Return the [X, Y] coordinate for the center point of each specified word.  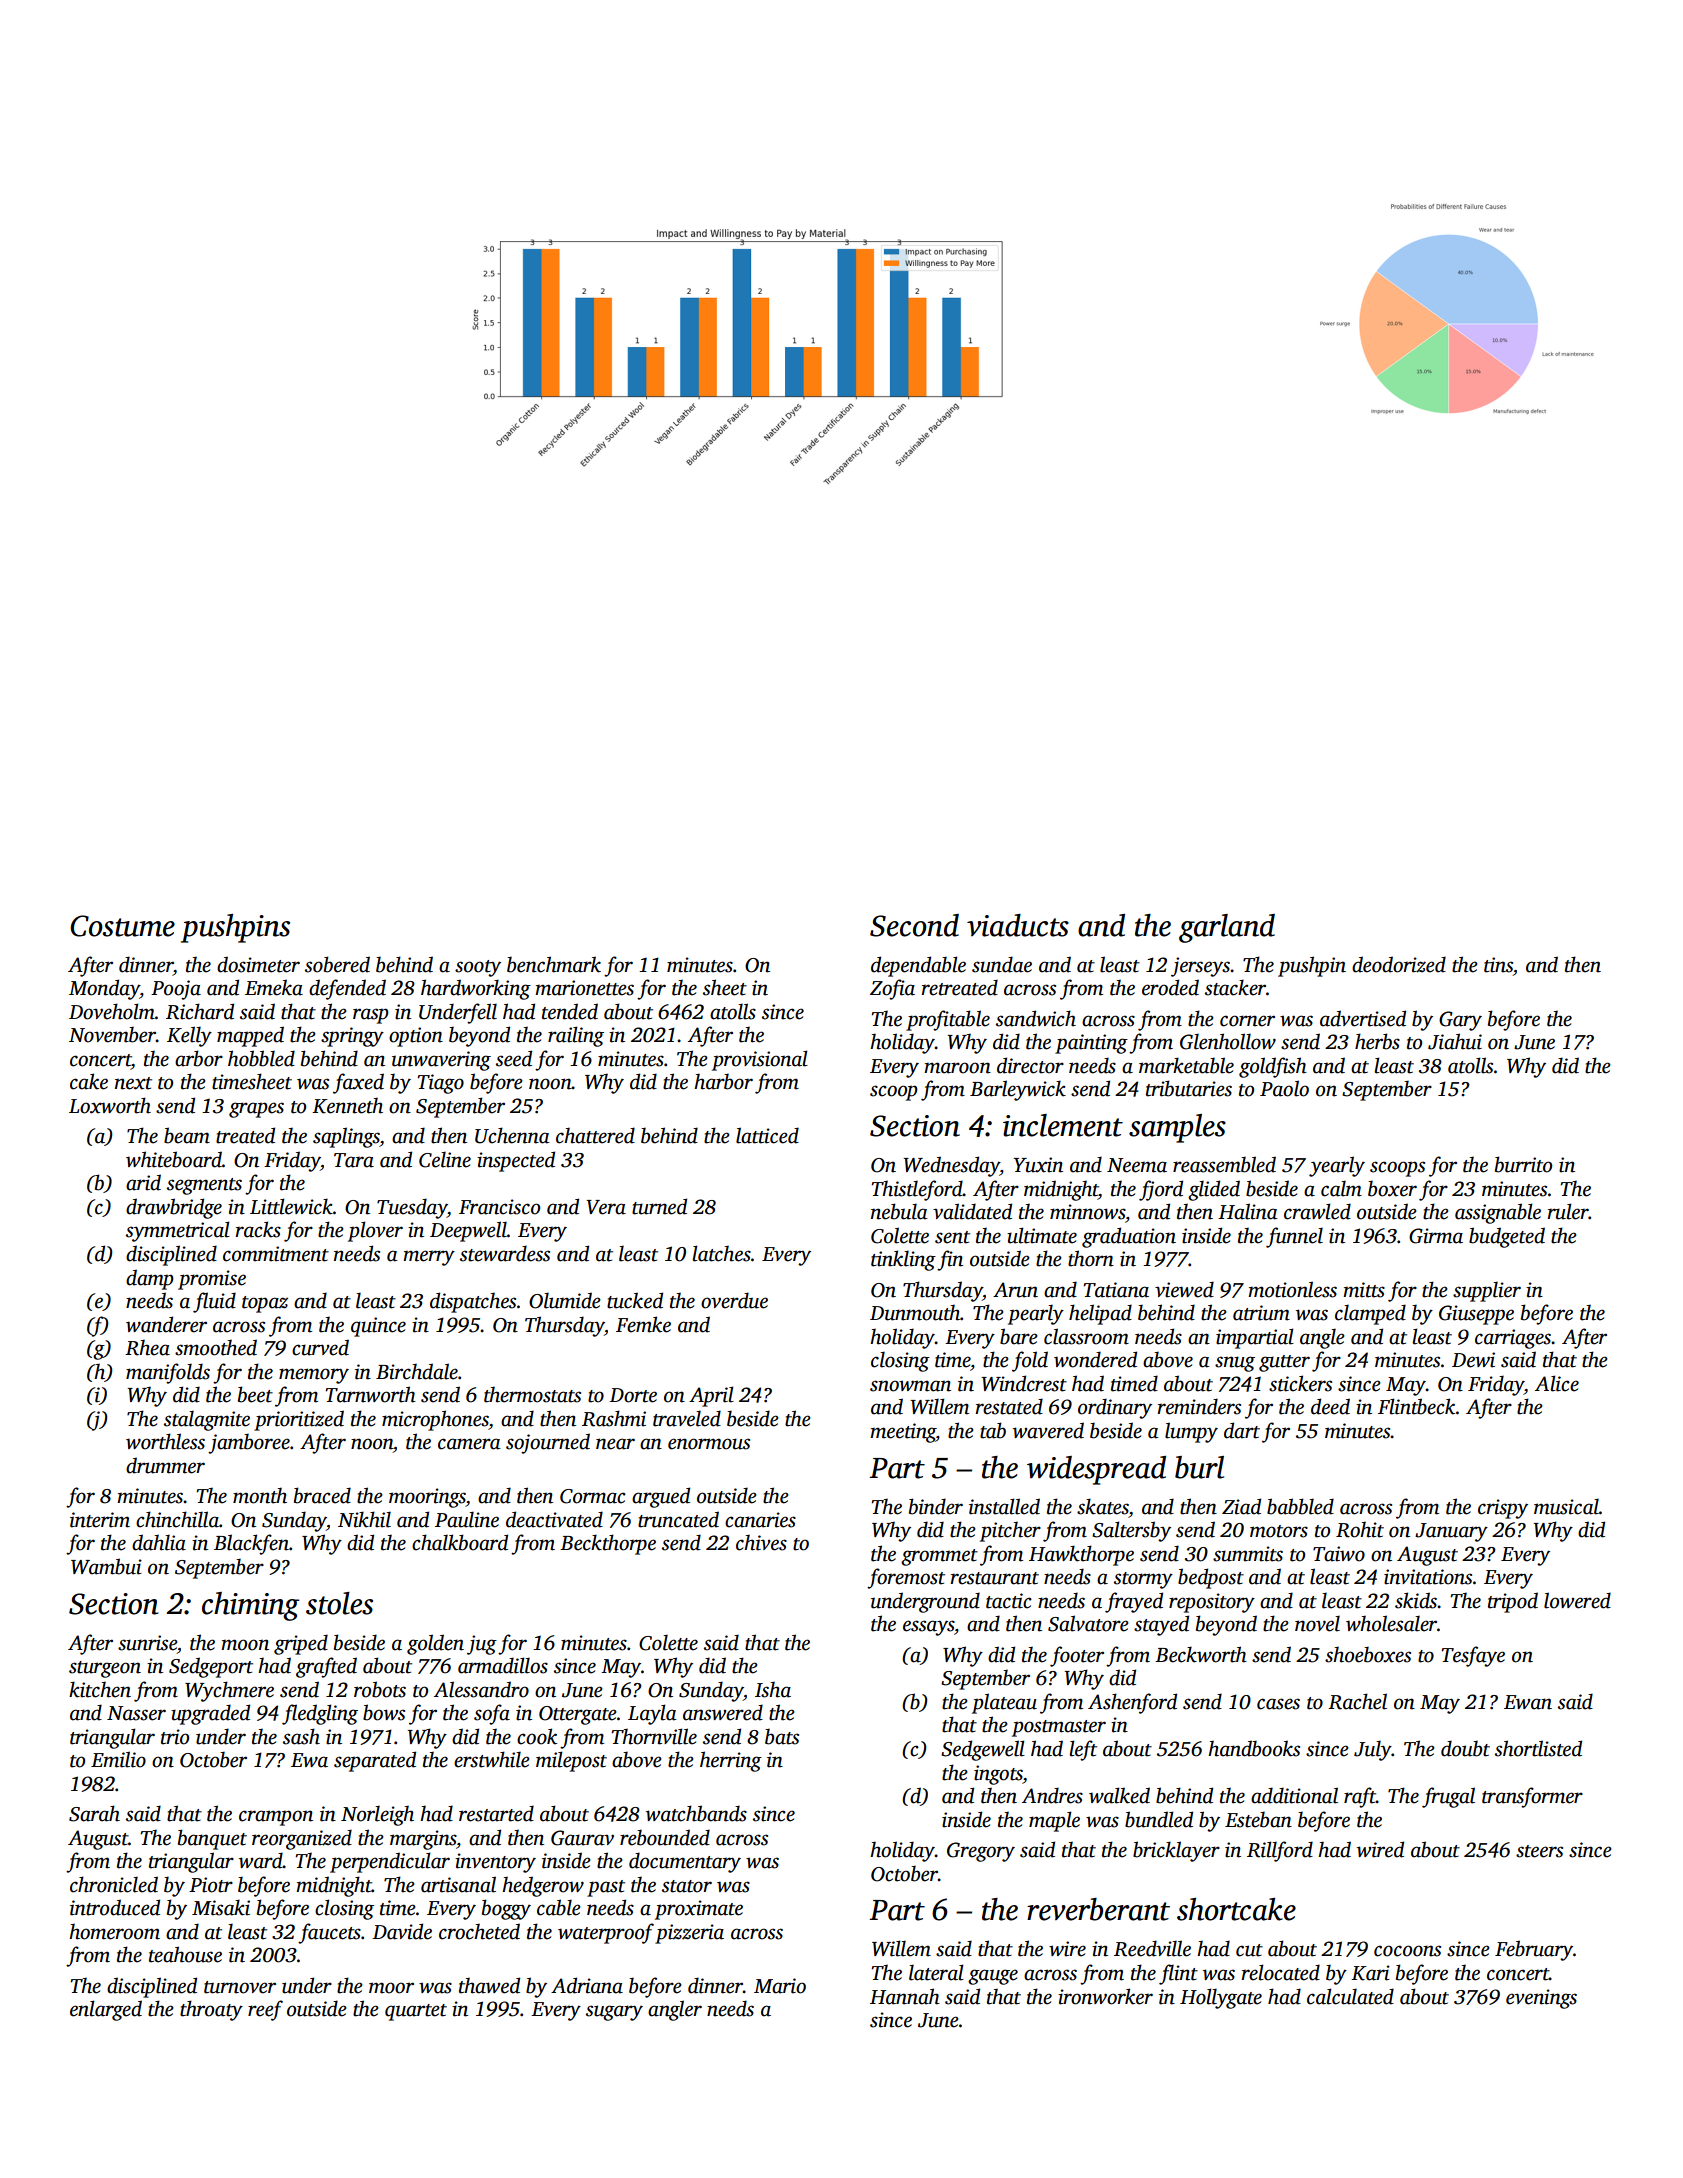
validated [972, 1211]
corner [1247, 1021]
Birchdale [417, 1371]
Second [914, 925]
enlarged [106, 2010]
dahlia [159, 1542]
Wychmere [229, 1691]
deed [1330, 1406]
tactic [1009, 1601]
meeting [903, 1433]
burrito [1523, 1164]
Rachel [1357, 1701]
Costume [122, 926]
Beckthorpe [608, 1544]
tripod [1513, 1602]
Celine [445, 1159]
